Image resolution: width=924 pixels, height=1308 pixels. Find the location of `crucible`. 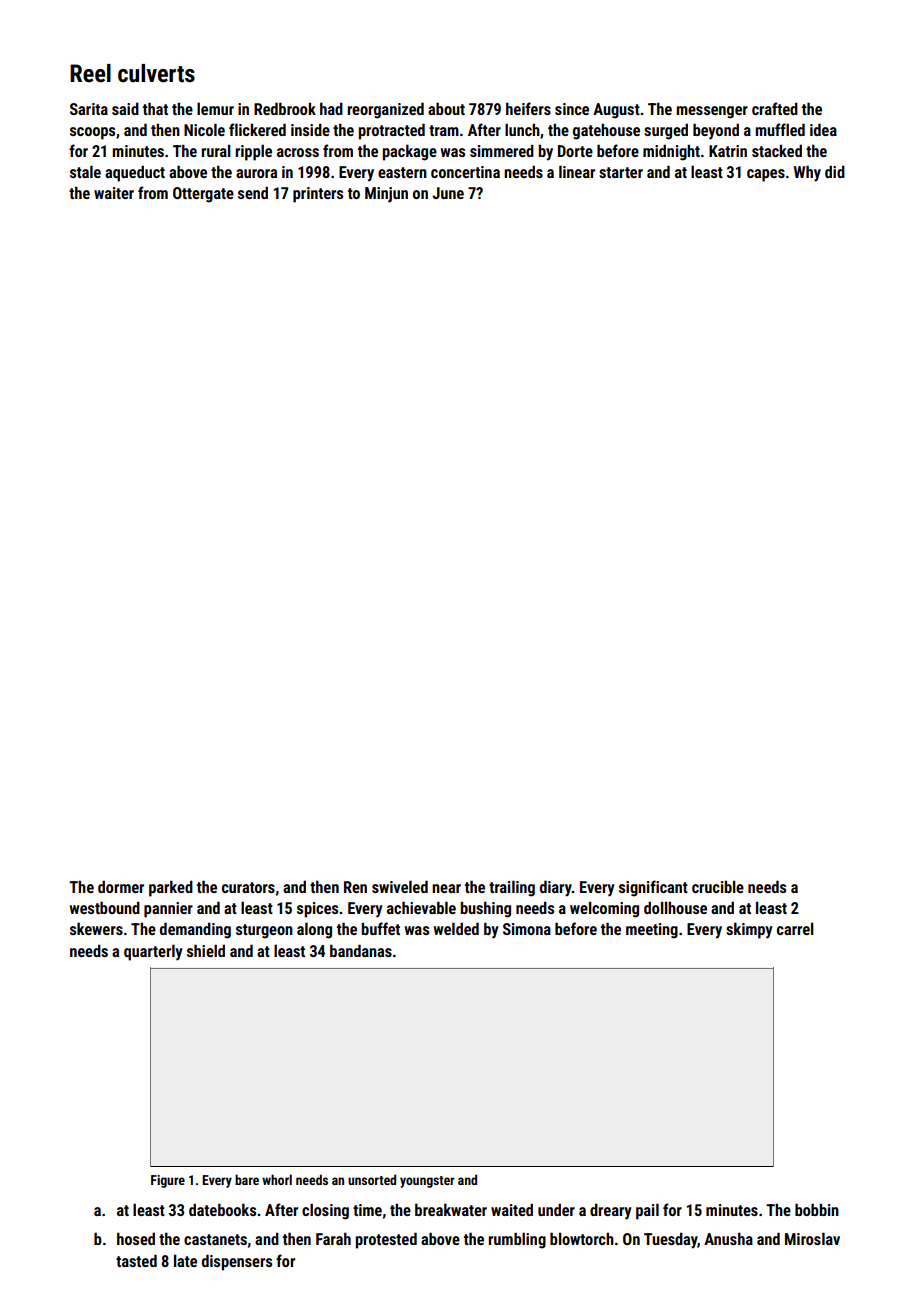

crucible is located at coordinates (718, 886).
